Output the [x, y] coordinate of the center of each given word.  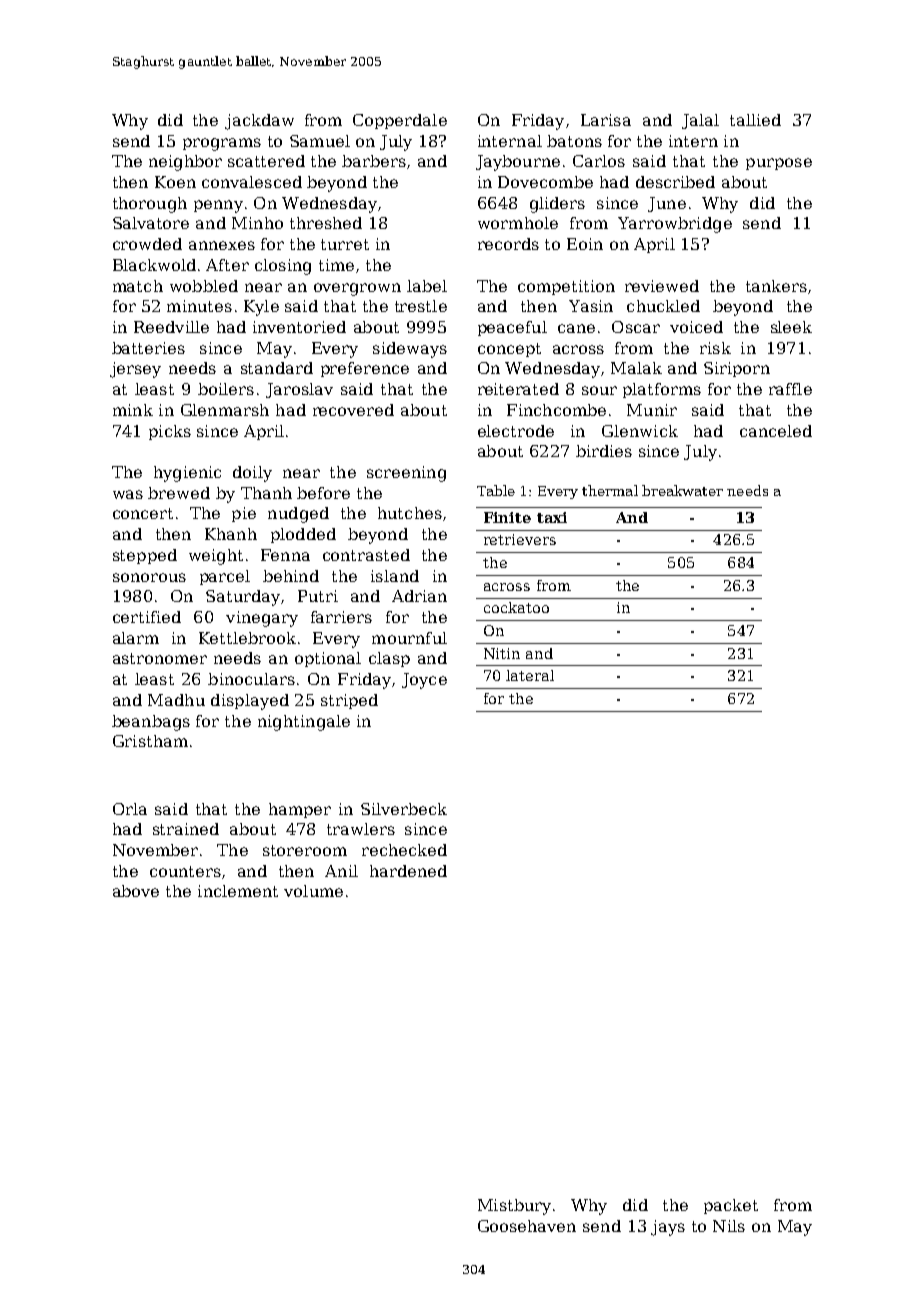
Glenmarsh [225, 410]
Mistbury [514, 1207]
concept [509, 350]
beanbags [151, 723]
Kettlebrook [247, 638]
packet [731, 1206]
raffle [790, 389]
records [508, 244]
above [136, 891]
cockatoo [516, 607]
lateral [530, 675]
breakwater [682, 490]
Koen [175, 182]
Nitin [502, 653]
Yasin [591, 306]
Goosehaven [527, 1226]
